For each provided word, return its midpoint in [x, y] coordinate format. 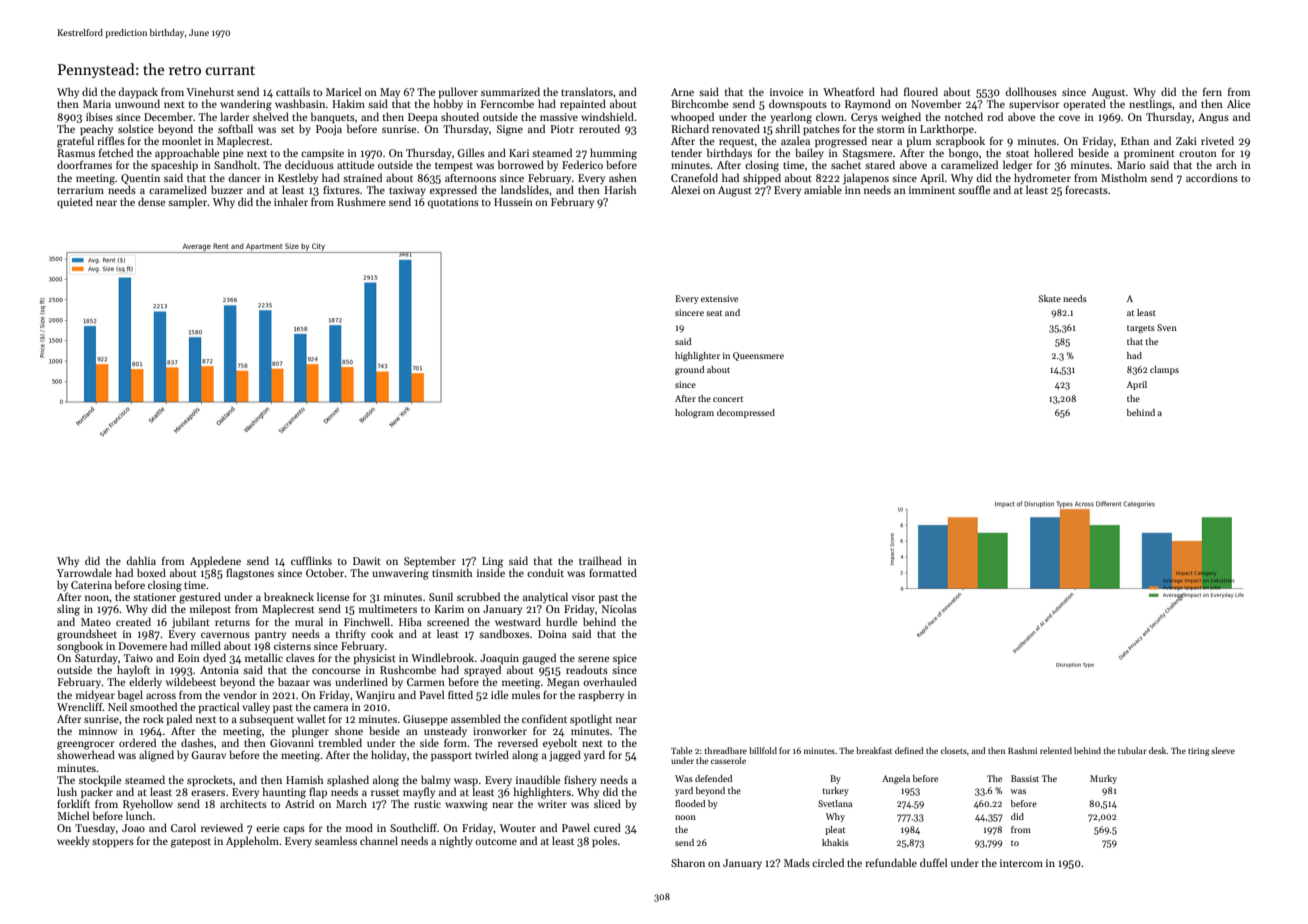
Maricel [343, 91]
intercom [1021, 863]
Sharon [688, 862]
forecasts [1086, 190]
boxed [151, 572]
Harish [620, 189]
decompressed [746, 413]
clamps [1164, 370]
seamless [336, 840]
